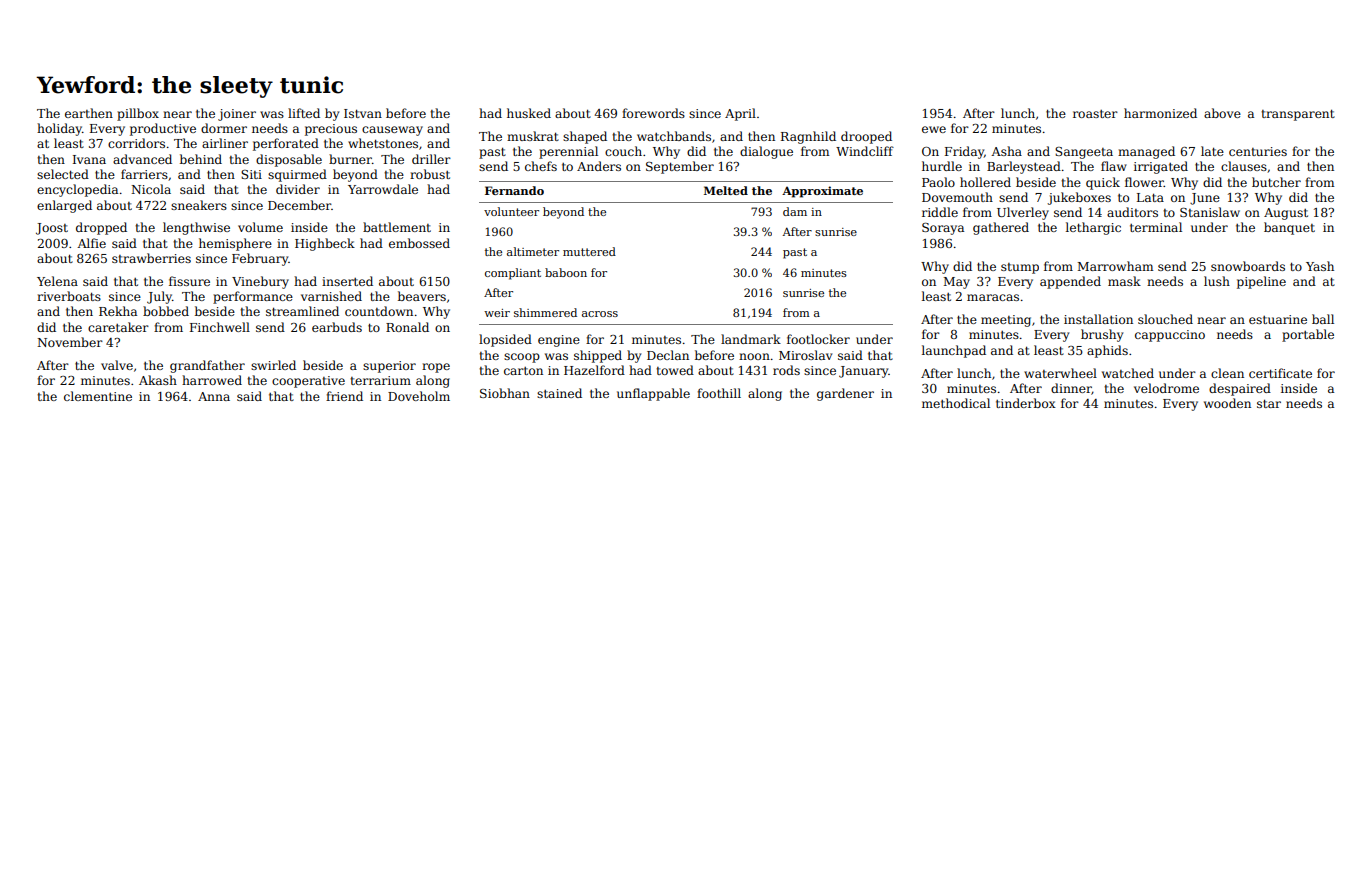  Describe the element at coordinates (118, 327) in the screenshot. I see `caretaker` at that location.
